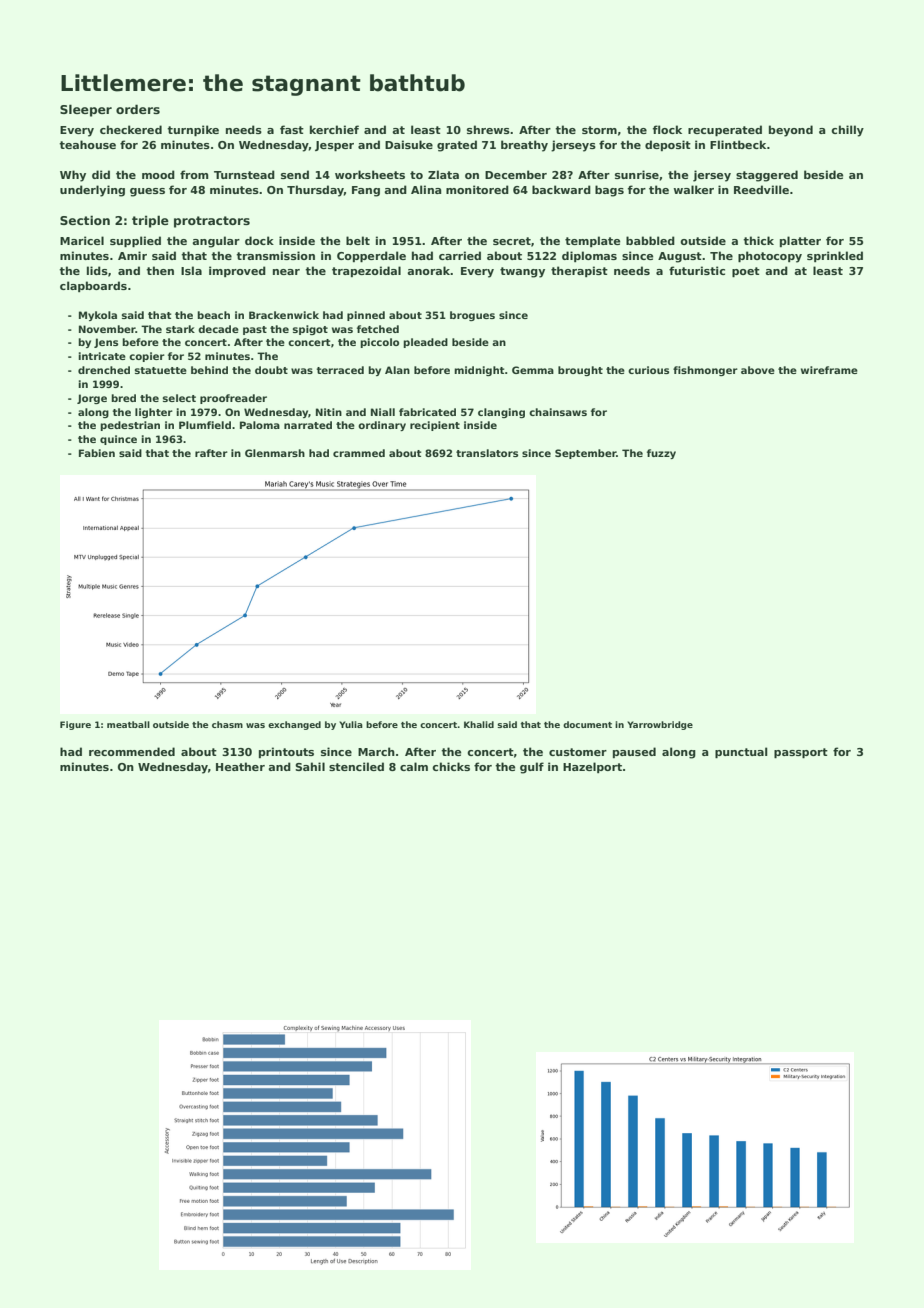 The image size is (924, 1308). What do you see at coordinates (667, 129) in the screenshot?
I see `flock` at bounding box center [667, 129].
